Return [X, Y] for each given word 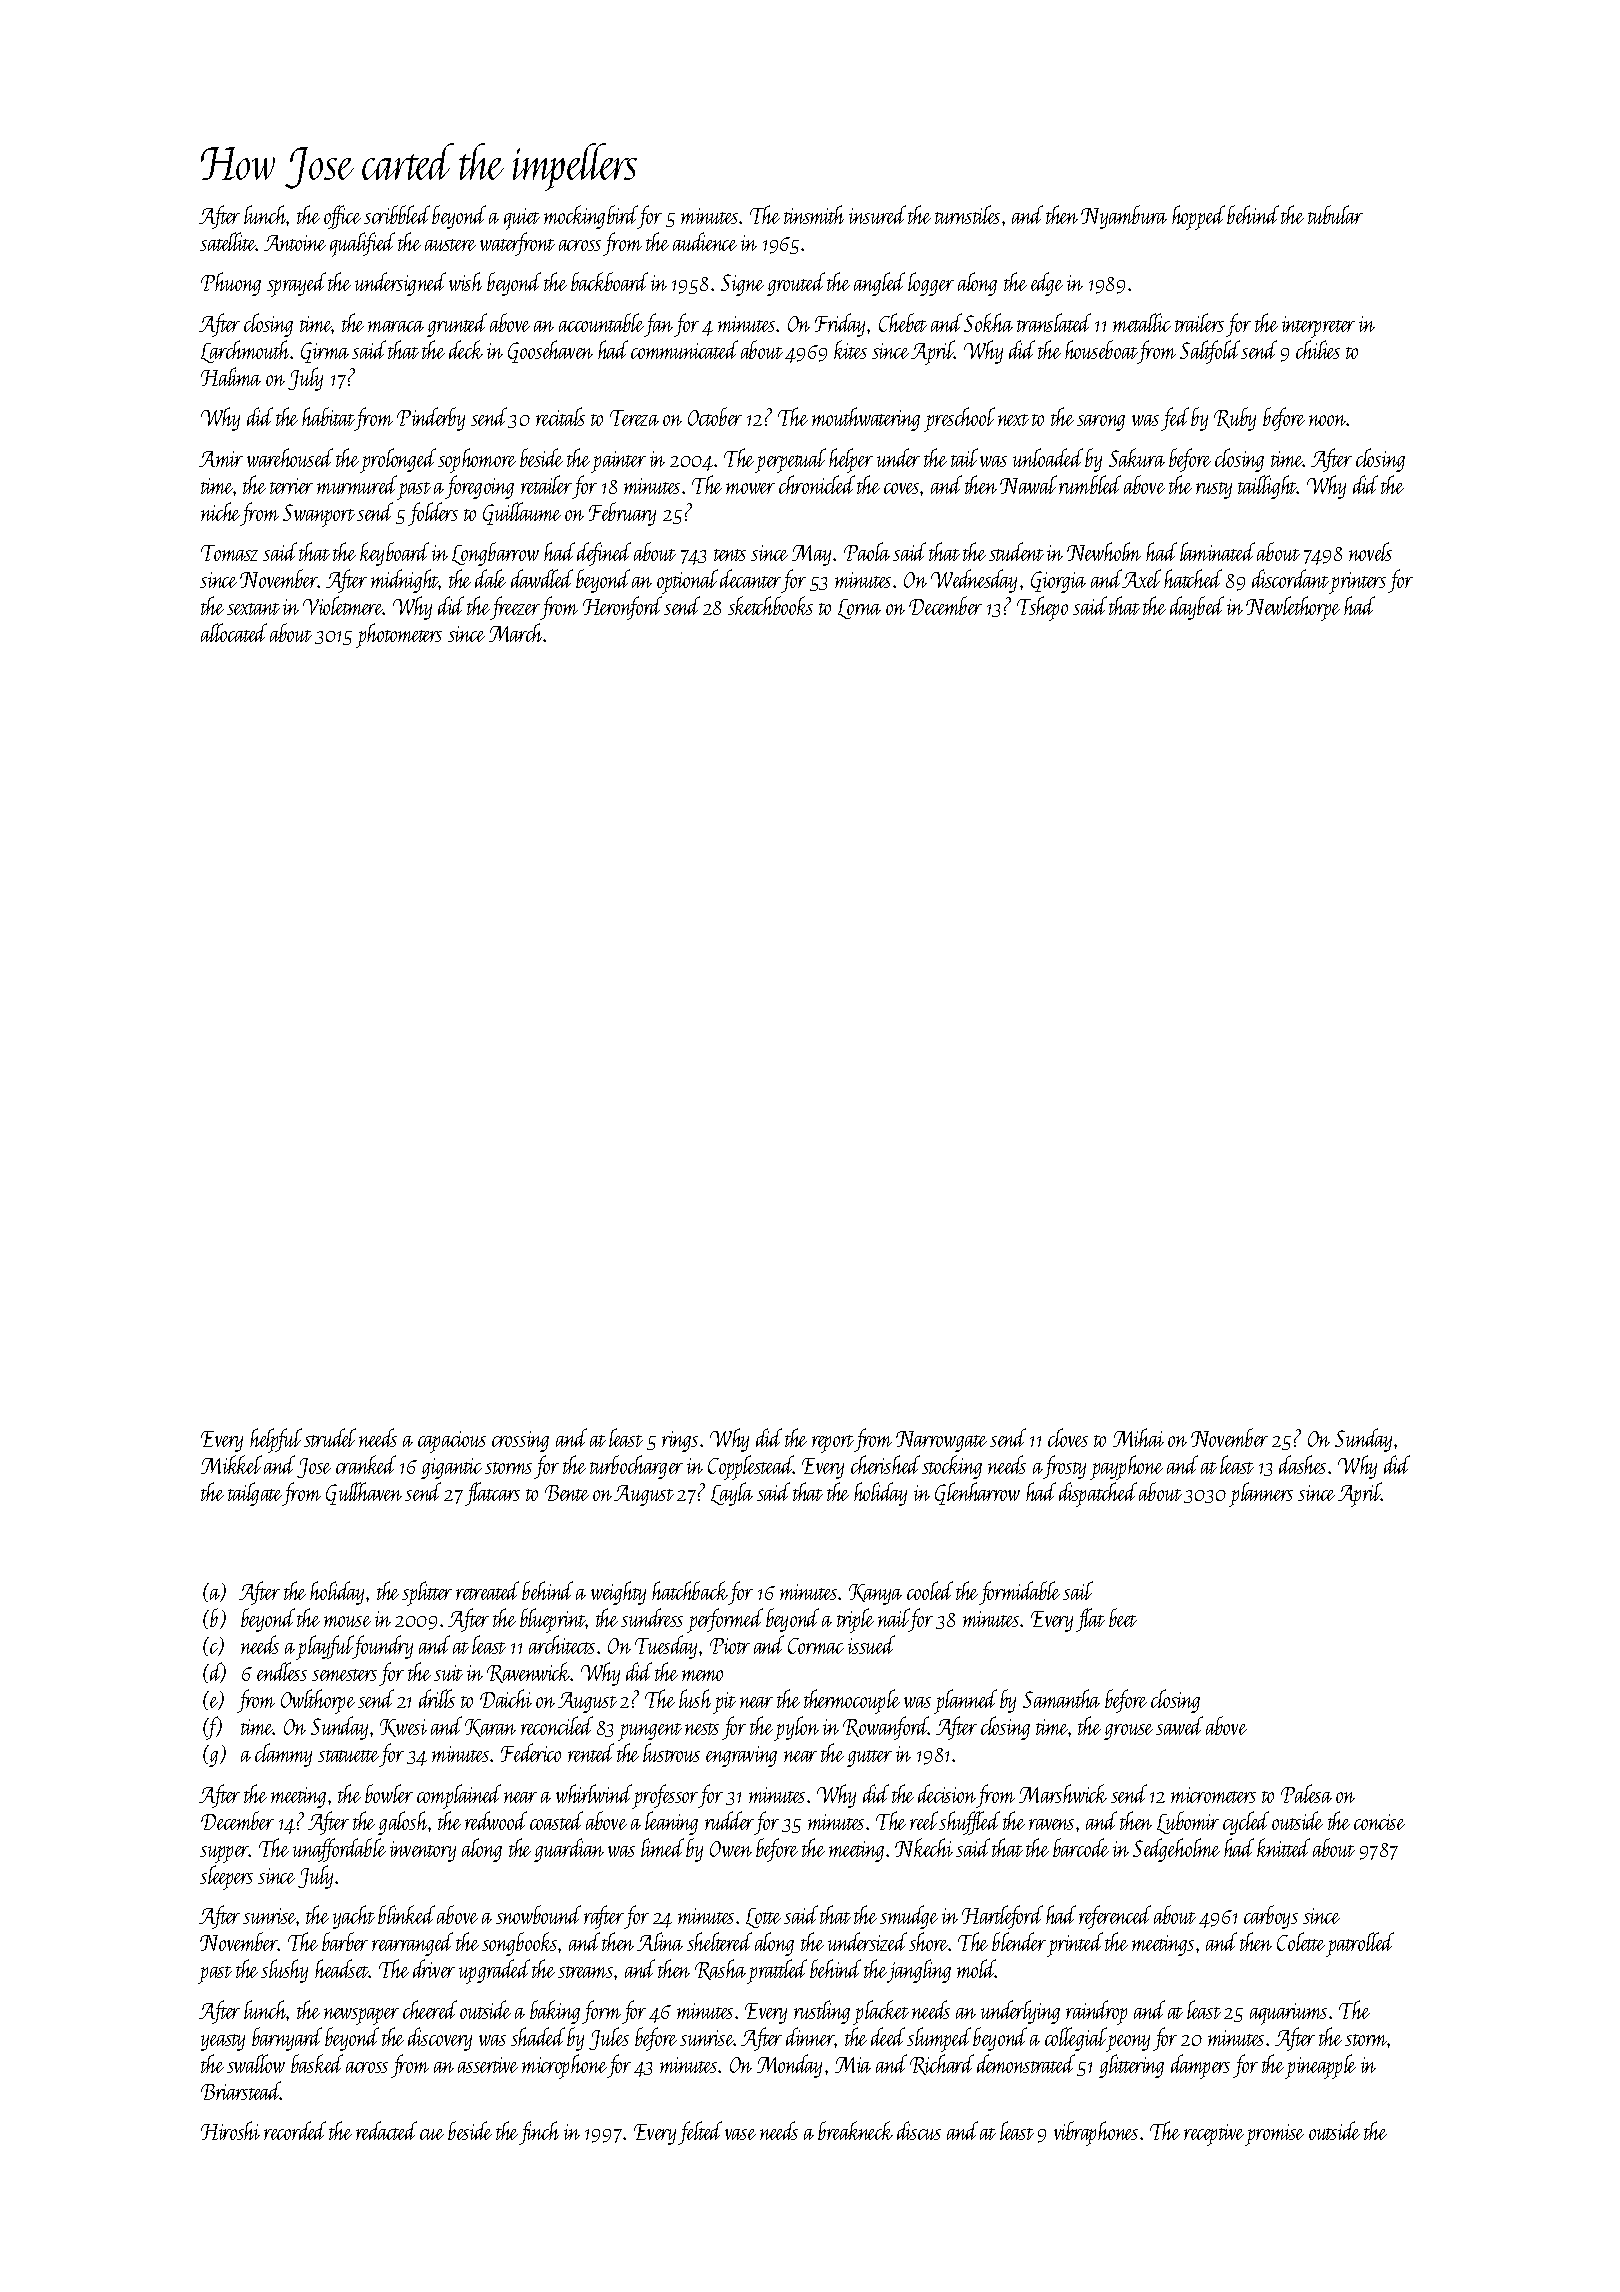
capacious [452, 1442]
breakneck [855, 2130]
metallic [1142, 322]
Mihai [1138, 1437]
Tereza [634, 418]
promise [1274, 2135]
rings [680, 1441]
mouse [347, 1621]
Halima [231, 376]
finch [539, 2133]
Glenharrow [977, 1493]
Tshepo [1042, 608]
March [516, 632]
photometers [399, 635]
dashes [1302, 1464]
